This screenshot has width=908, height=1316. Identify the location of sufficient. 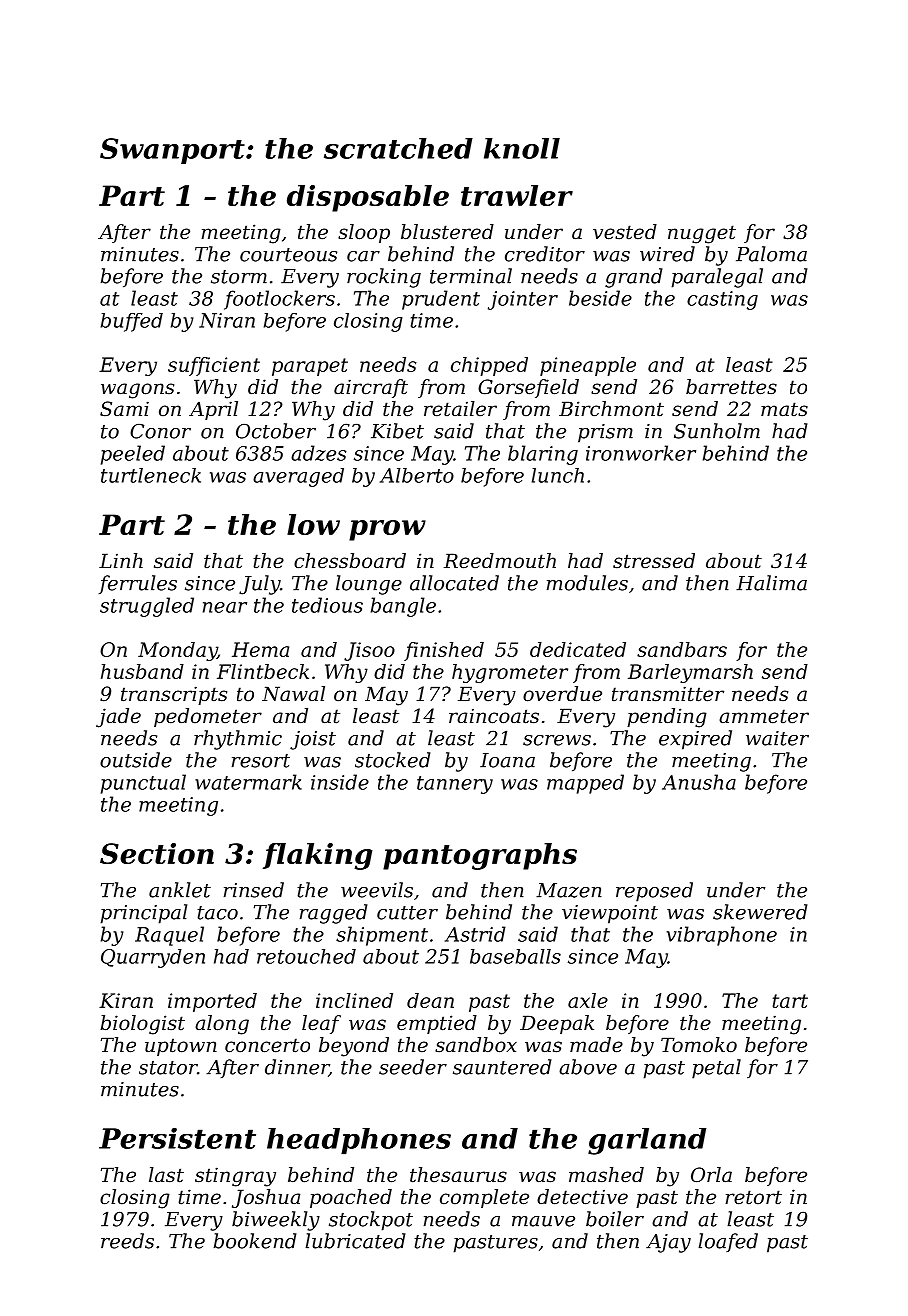
(214, 366).
